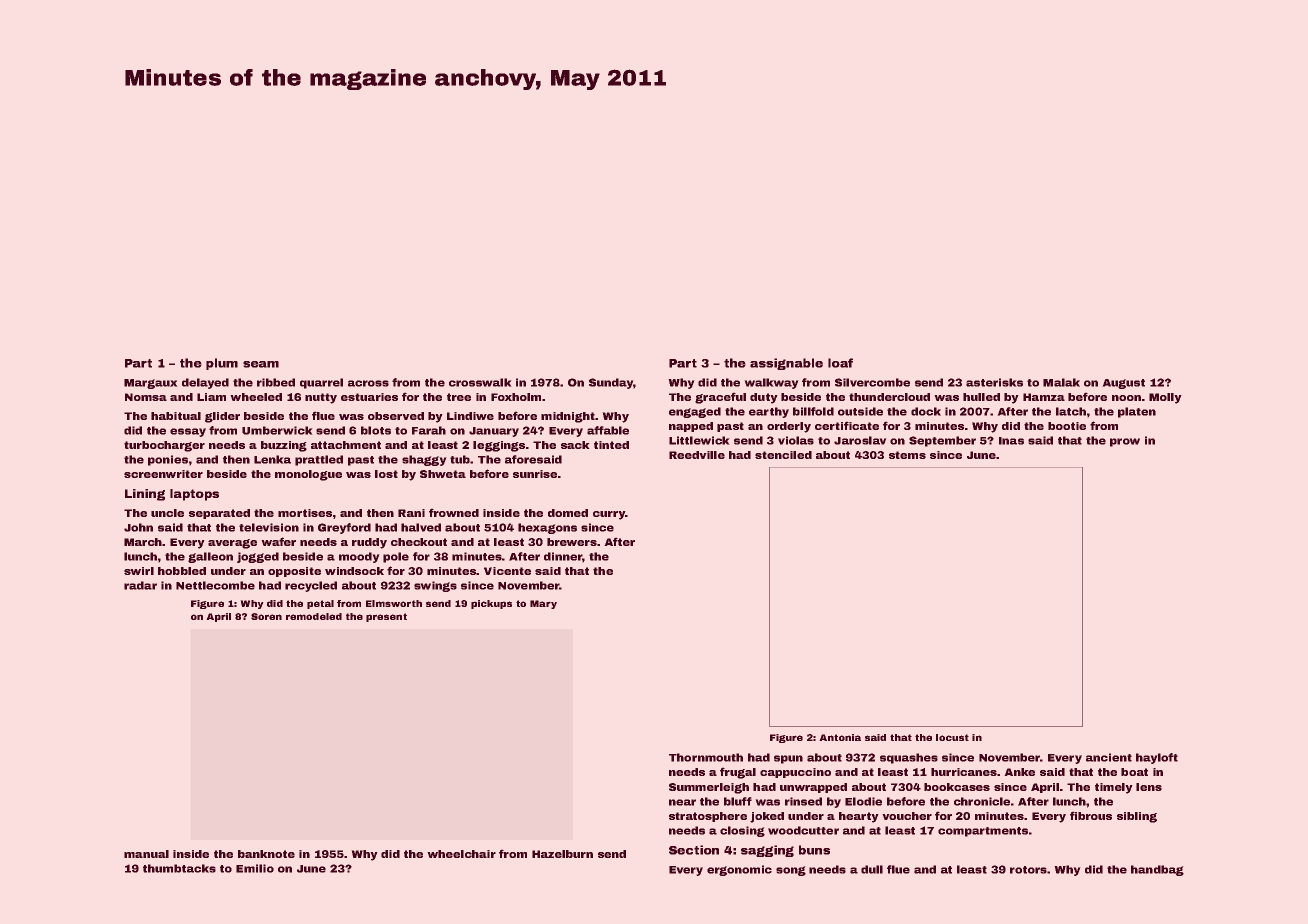  What do you see at coordinates (222, 364) in the screenshot?
I see `plum` at bounding box center [222, 364].
